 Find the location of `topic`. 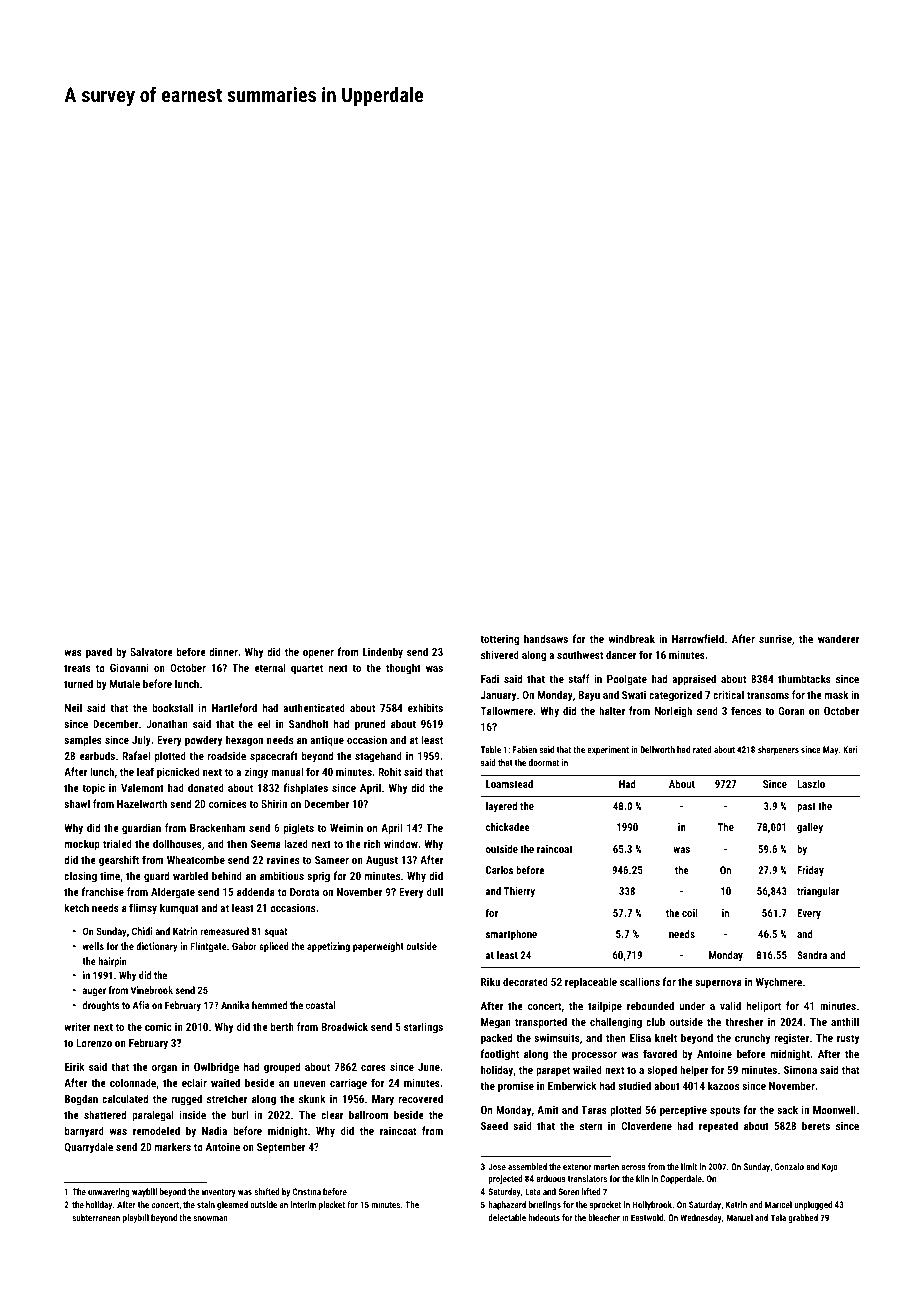

topic is located at coordinates (93, 789).
